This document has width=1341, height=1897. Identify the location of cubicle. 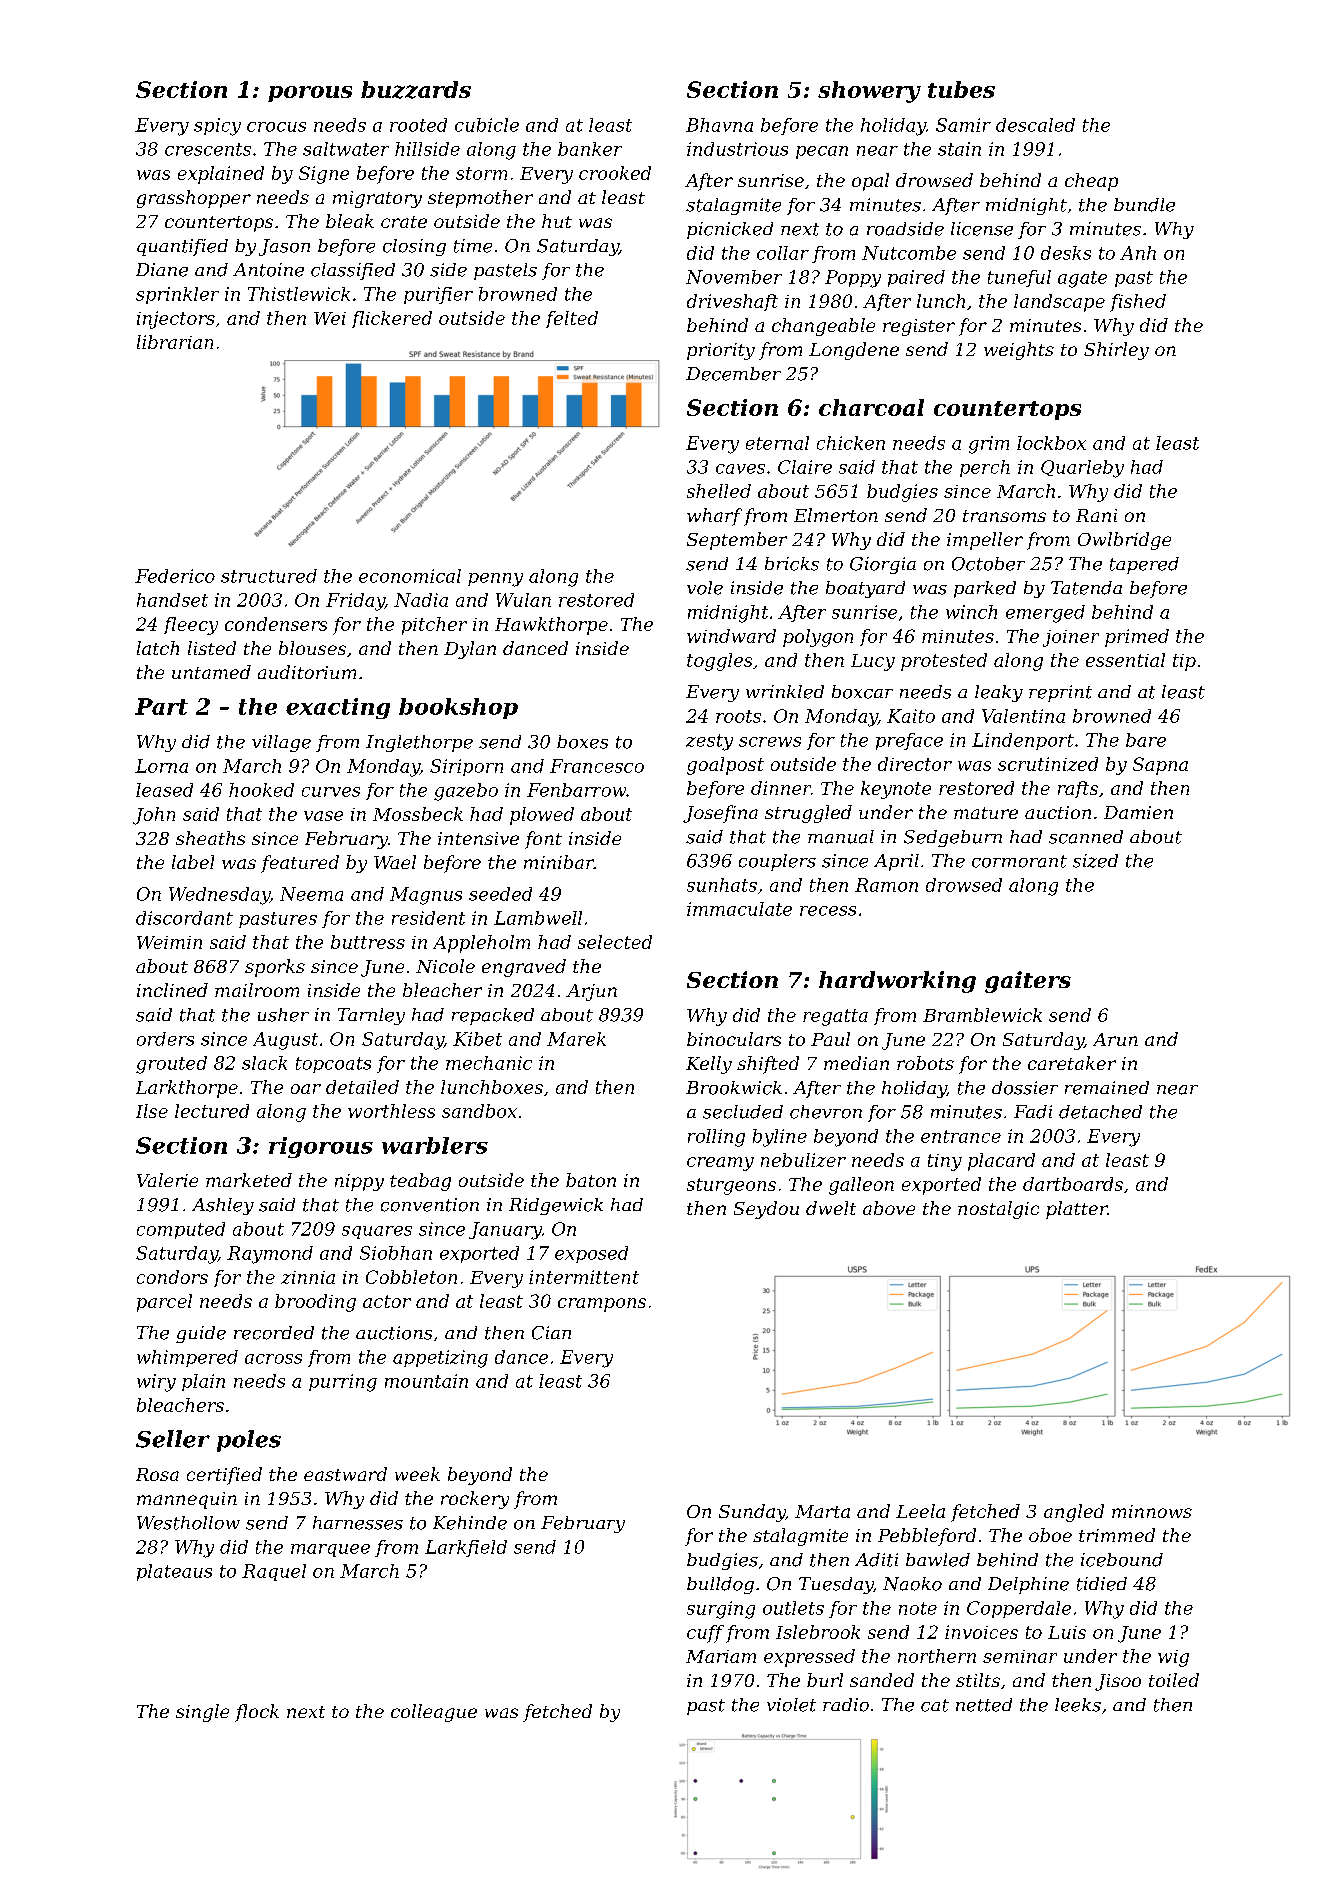
(487, 125).
